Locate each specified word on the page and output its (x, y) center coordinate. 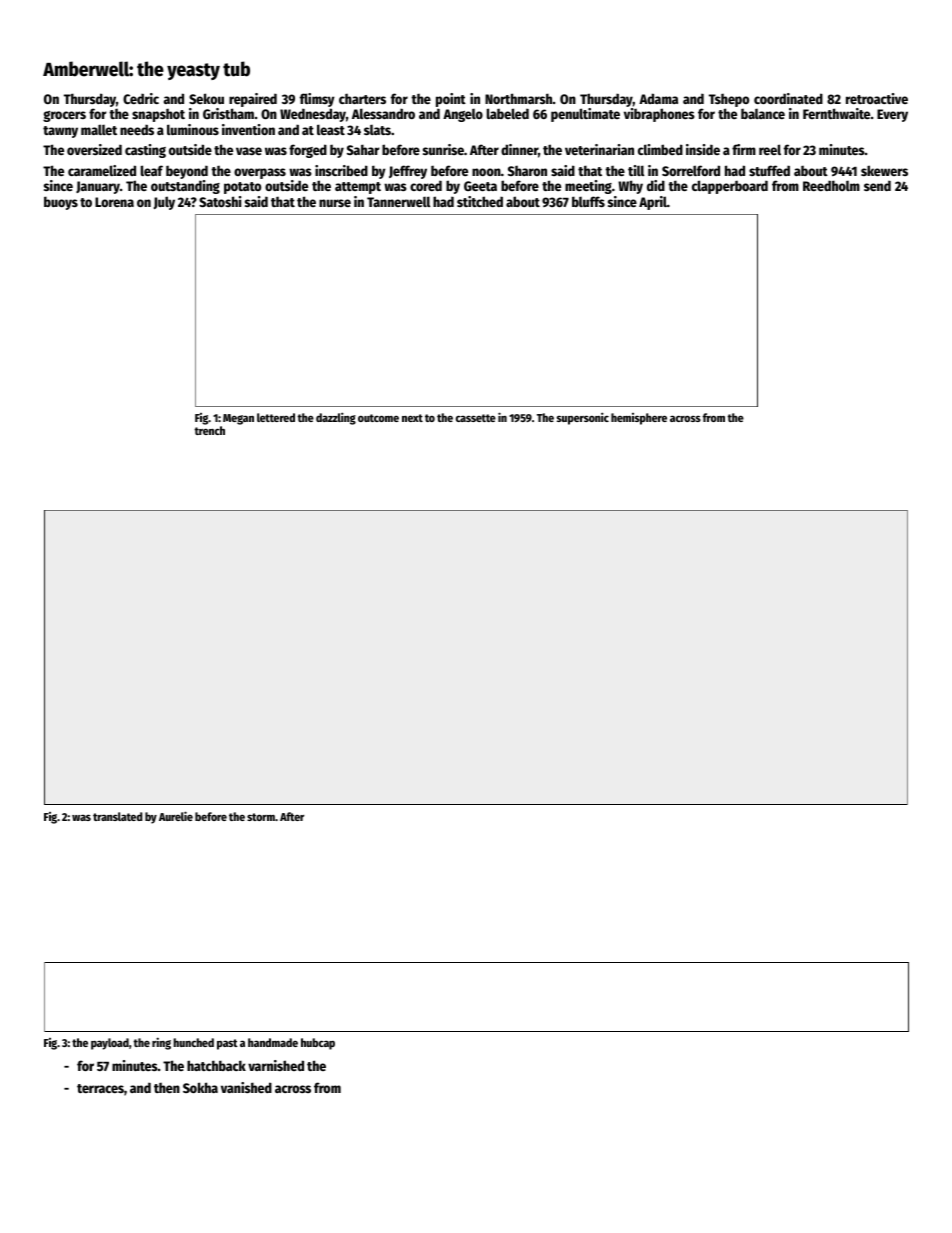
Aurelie (176, 816)
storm (261, 817)
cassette (476, 418)
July (164, 203)
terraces (100, 1088)
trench (209, 430)
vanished (246, 1087)
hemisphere (639, 419)
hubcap (318, 1044)
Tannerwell (398, 201)
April (653, 203)
